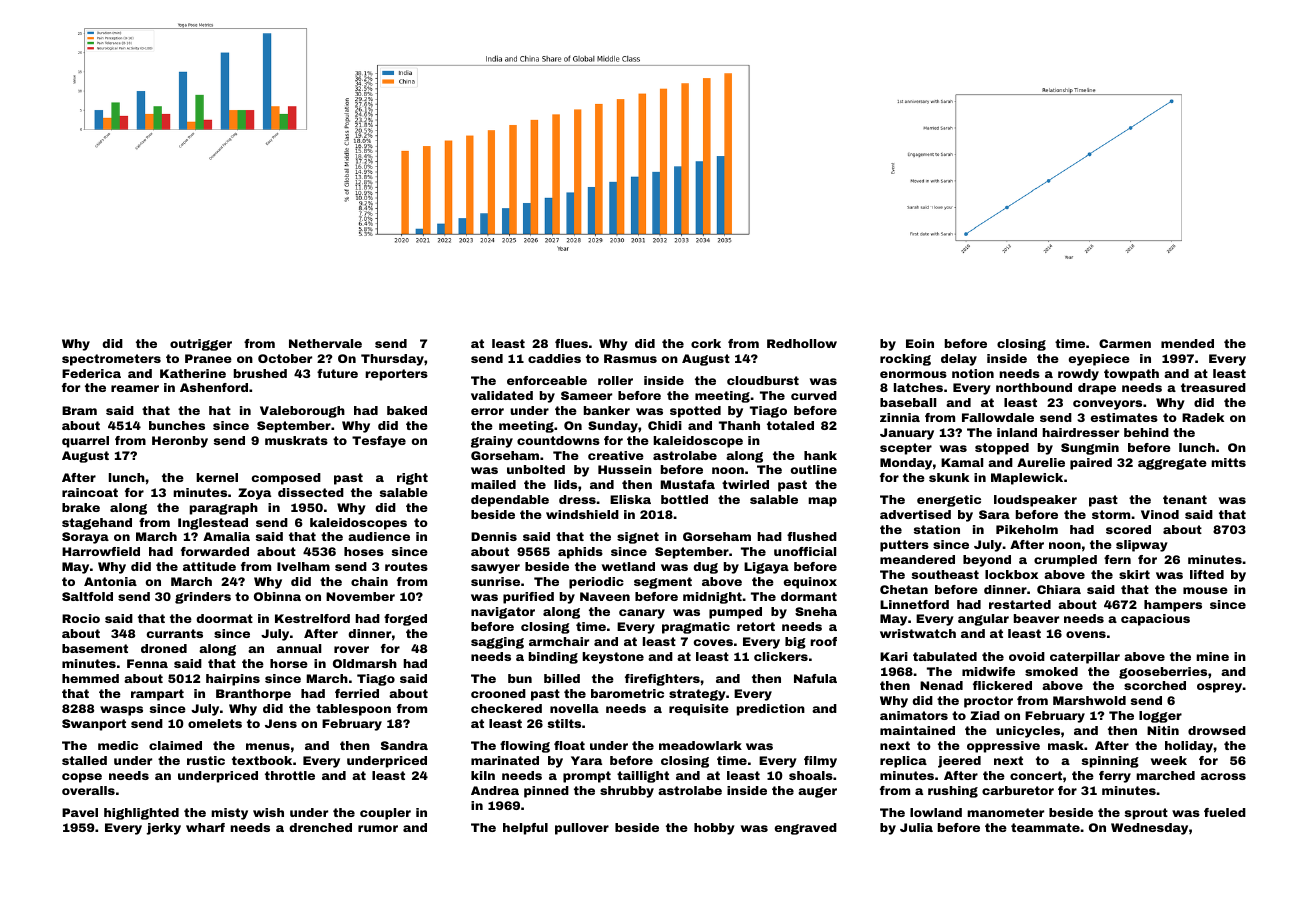  Describe the element at coordinates (311, 492) in the image. I see `dissected` at that location.
